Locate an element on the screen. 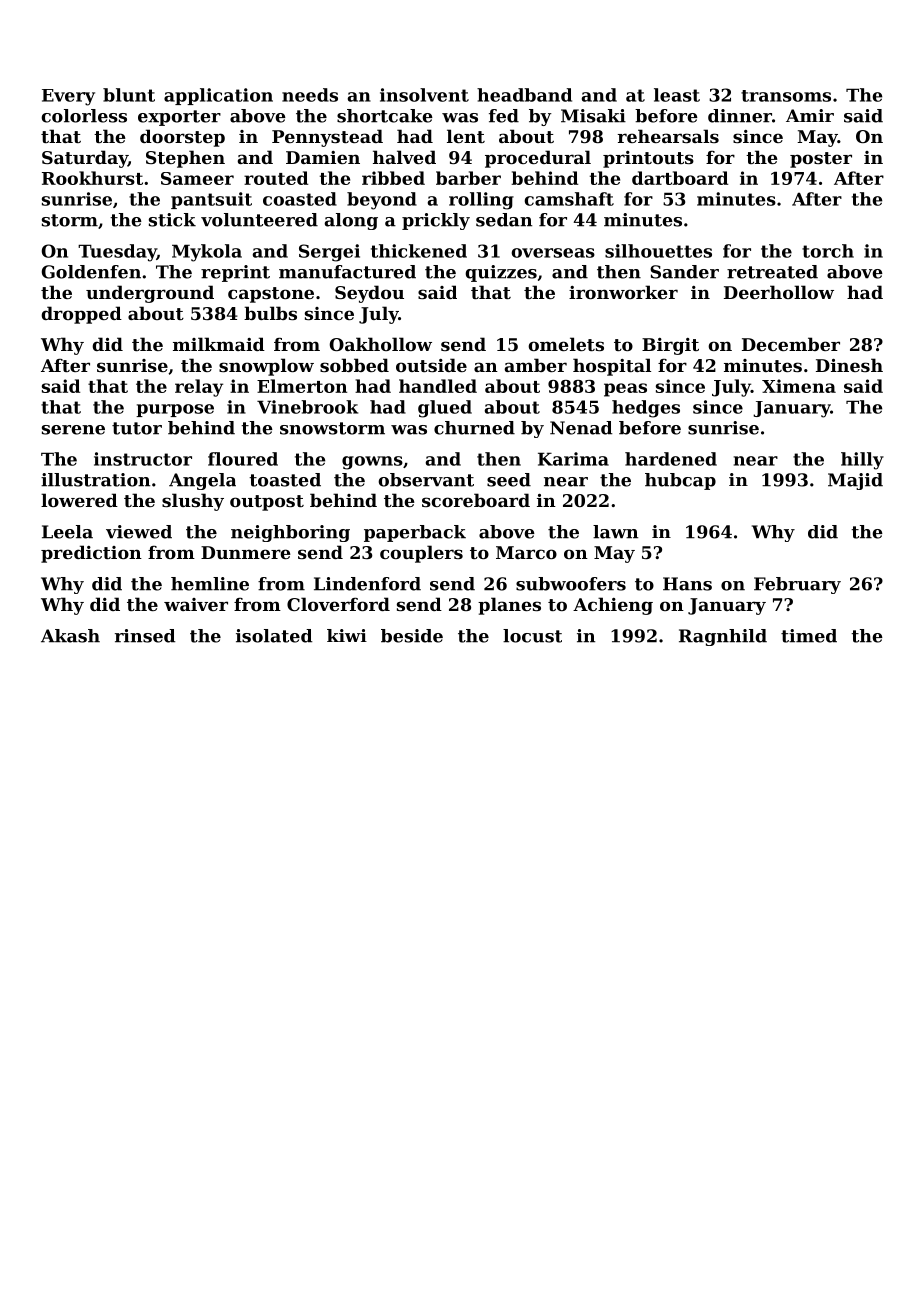 Image resolution: width=924 pixels, height=1308 pixels. lowered is located at coordinates (79, 500).
